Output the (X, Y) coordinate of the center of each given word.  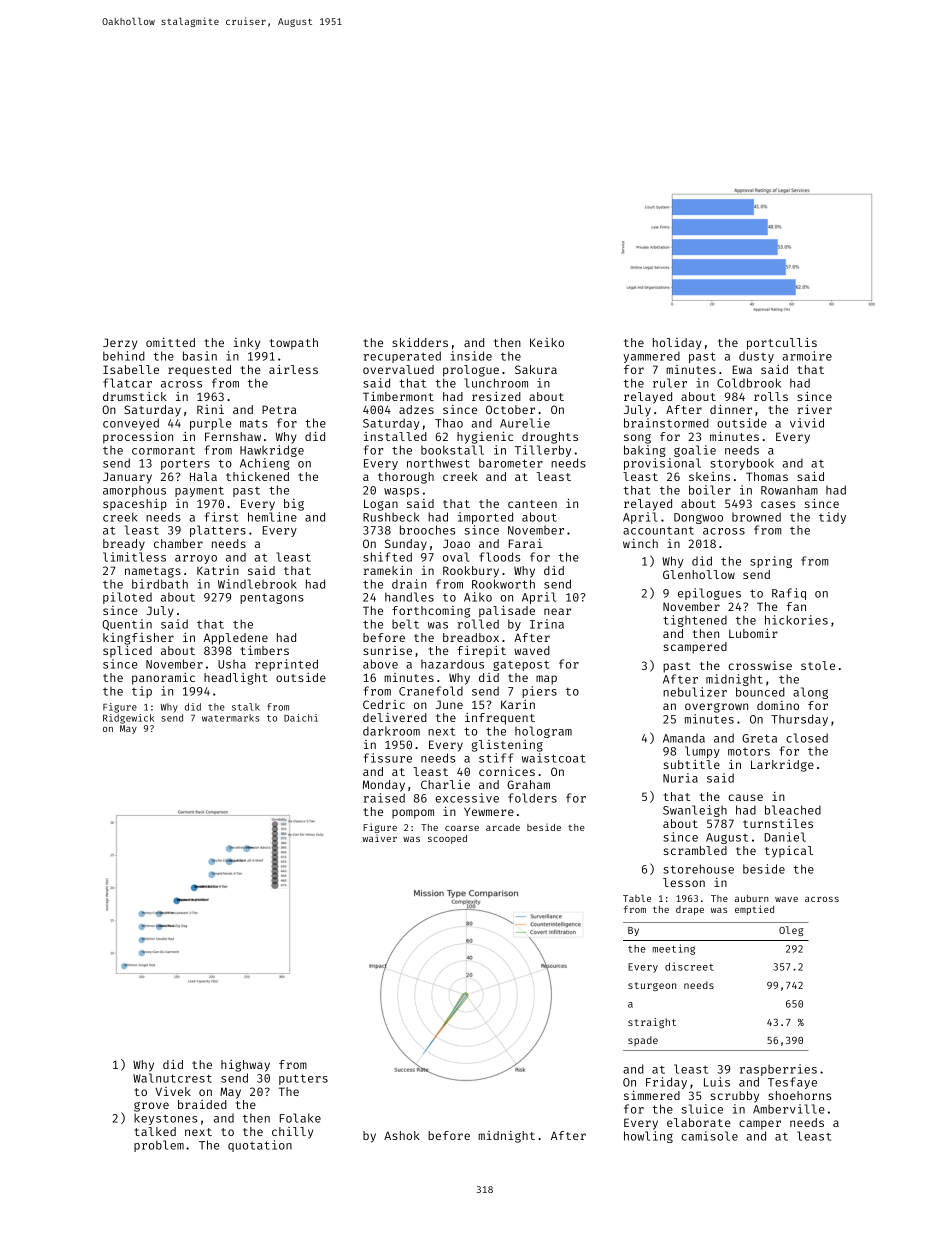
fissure (388, 758)
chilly (292, 1133)
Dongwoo (698, 518)
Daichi (301, 718)
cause (746, 797)
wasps (401, 492)
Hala (203, 476)
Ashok (402, 1135)
